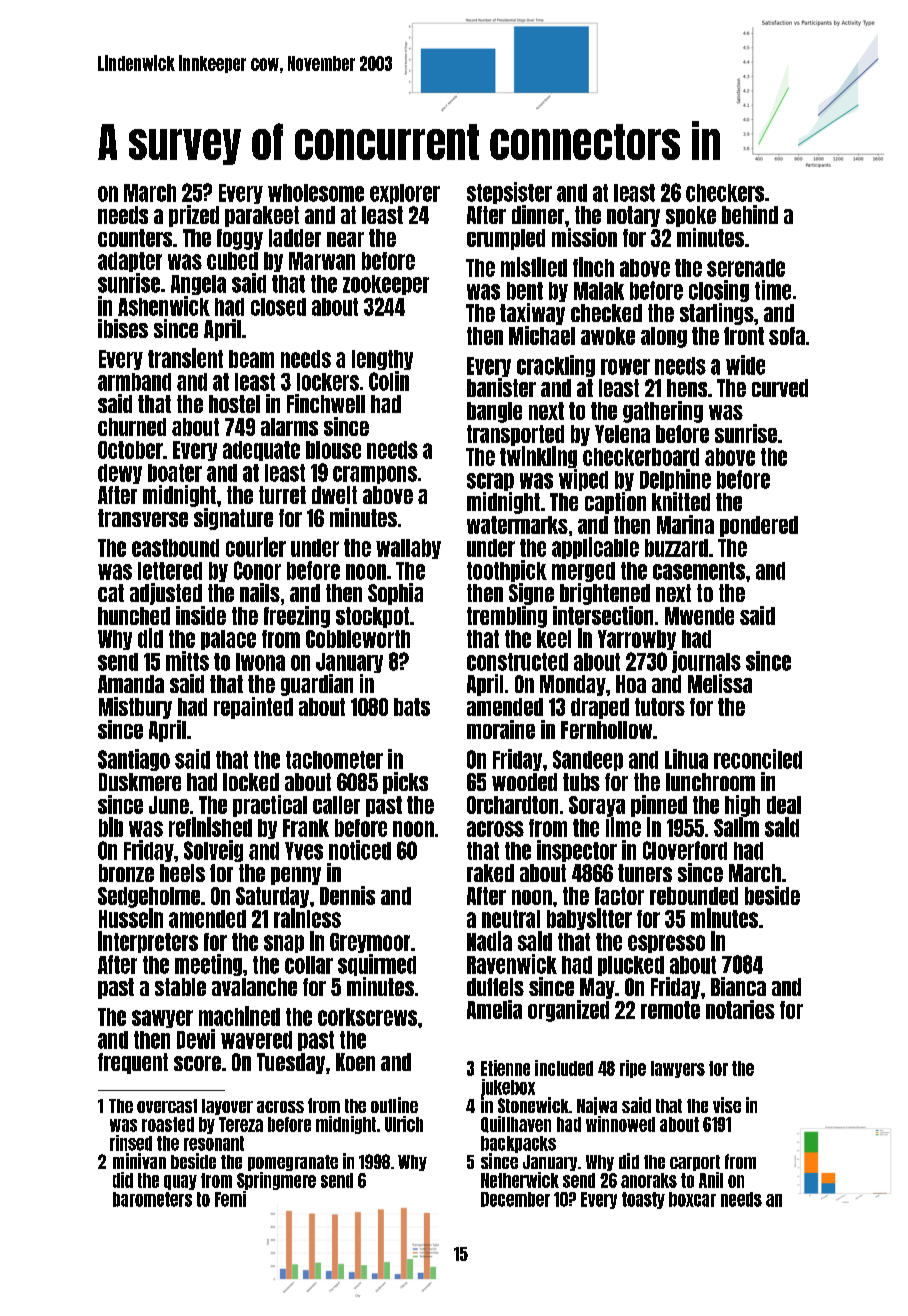 The width and height of the screenshot is (908, 1316). I want to click on Tereza, so click(241, 1124).
